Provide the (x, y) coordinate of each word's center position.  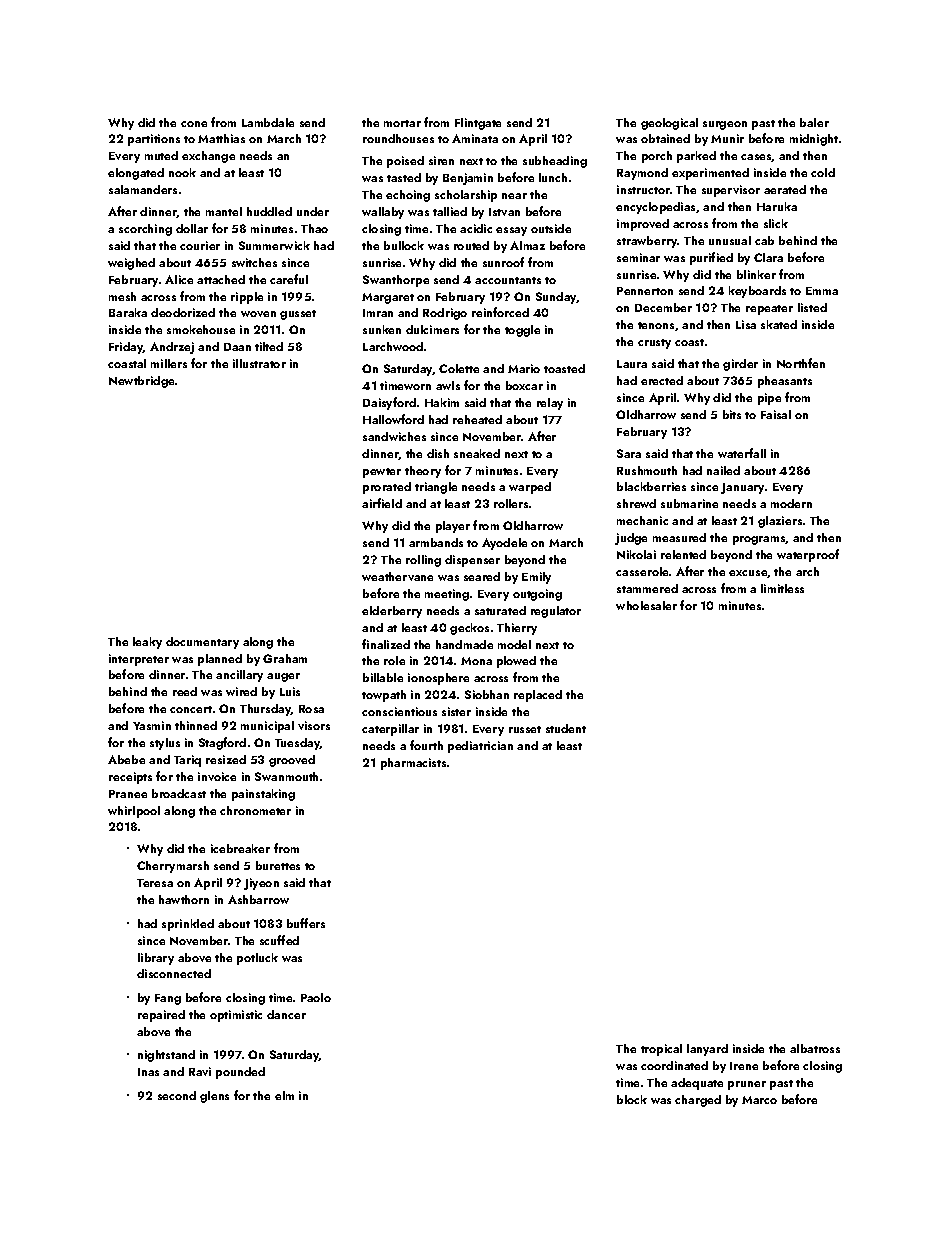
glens (214, 1097)
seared (482, 576)
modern (791, 503)
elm (284, 1095)
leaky (147, 643)
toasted (564, 368)
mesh (122, 296)
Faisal (776, 414)
